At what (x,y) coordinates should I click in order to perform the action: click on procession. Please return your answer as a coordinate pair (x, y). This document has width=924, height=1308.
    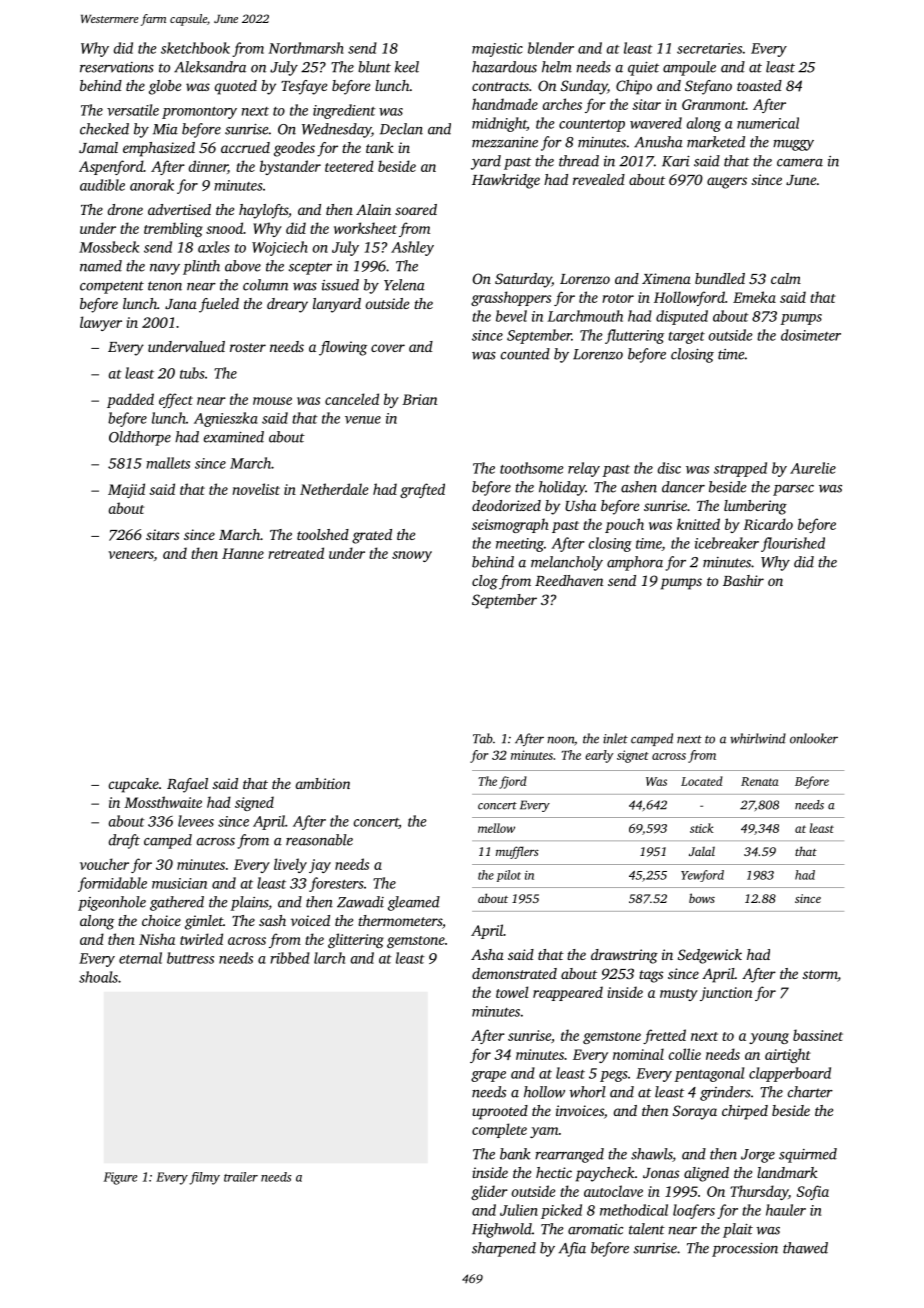
    Looking at the image, I should click on (745, 1250).
